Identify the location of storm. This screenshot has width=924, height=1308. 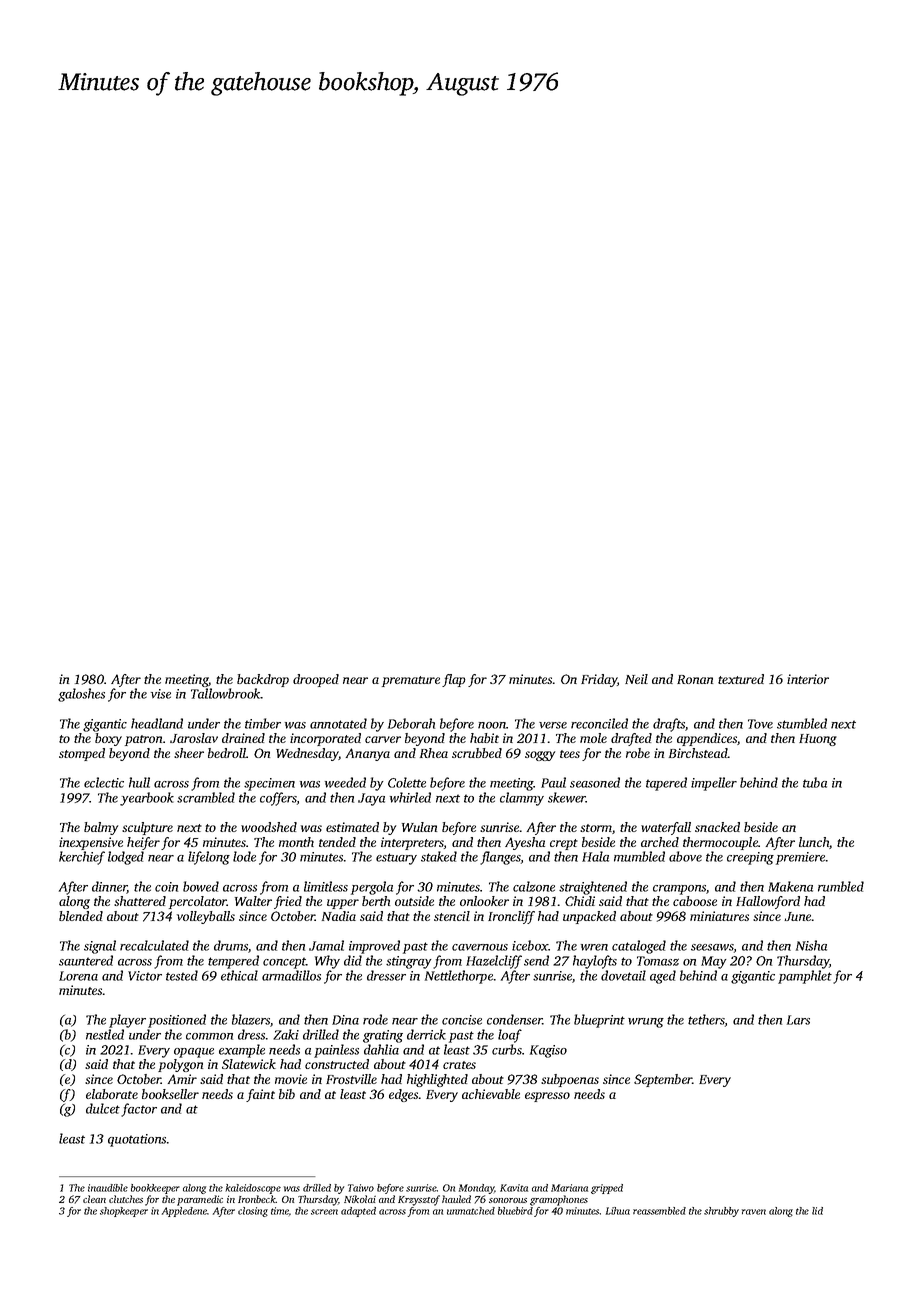
(596, 828).
